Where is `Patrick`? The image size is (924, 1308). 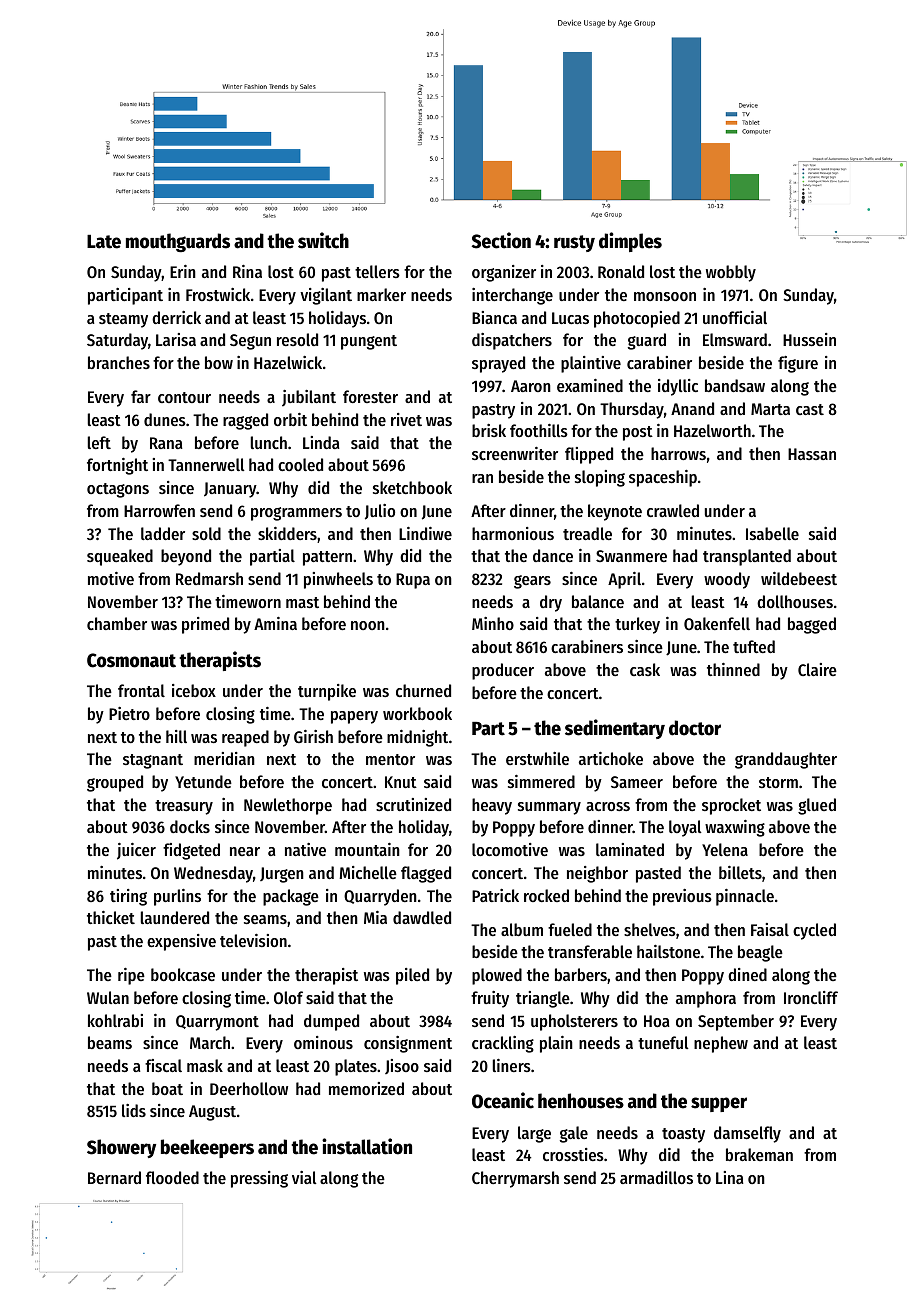
Patrick is located at coordinates (495, 895).
